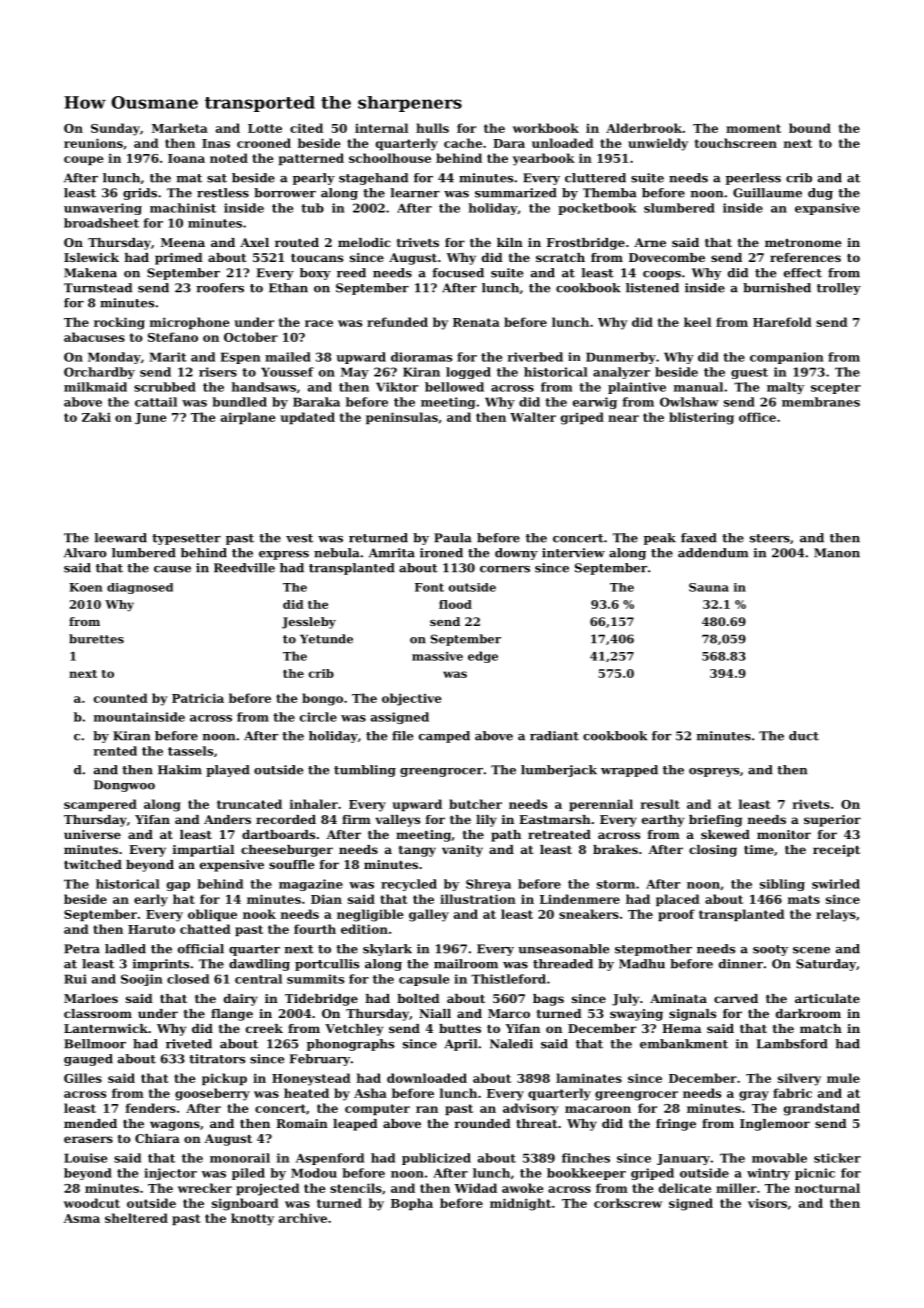  What do you see at coordinates (136, 1218) in the document?
I see `sheltered` at bounding box center [136, 1218].
